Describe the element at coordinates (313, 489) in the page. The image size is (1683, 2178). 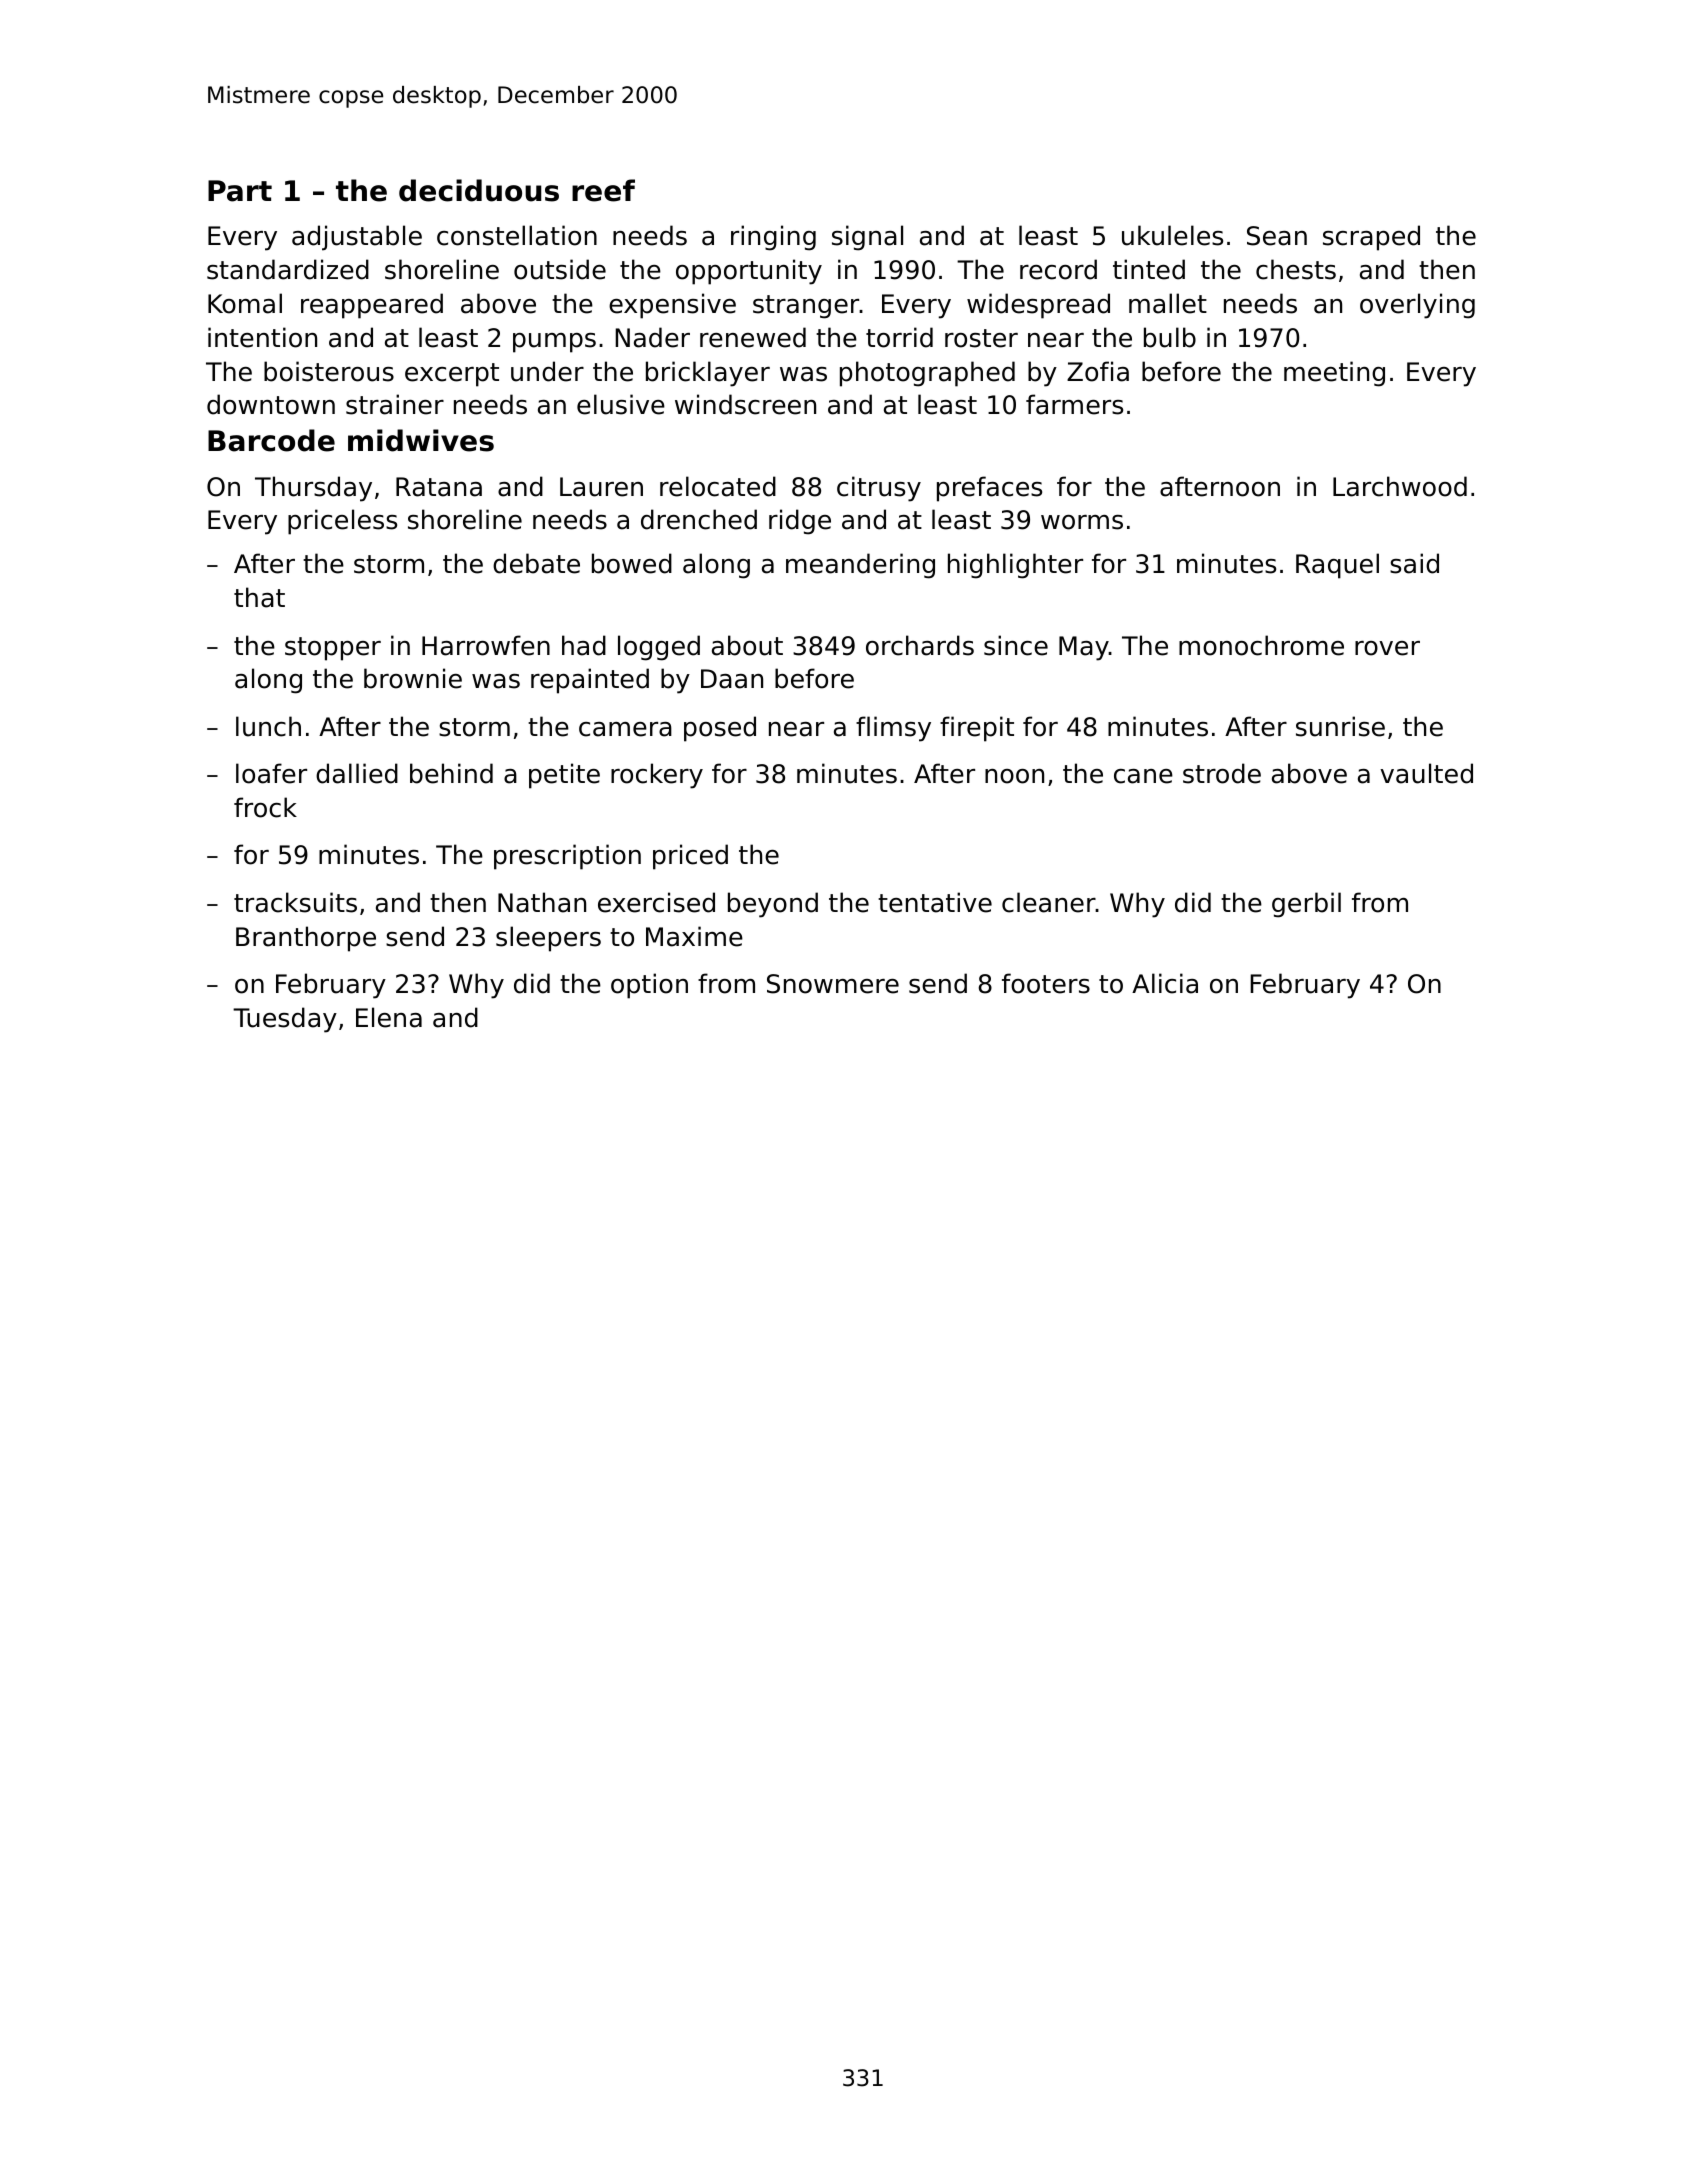
I see `Thursday` at that location.
